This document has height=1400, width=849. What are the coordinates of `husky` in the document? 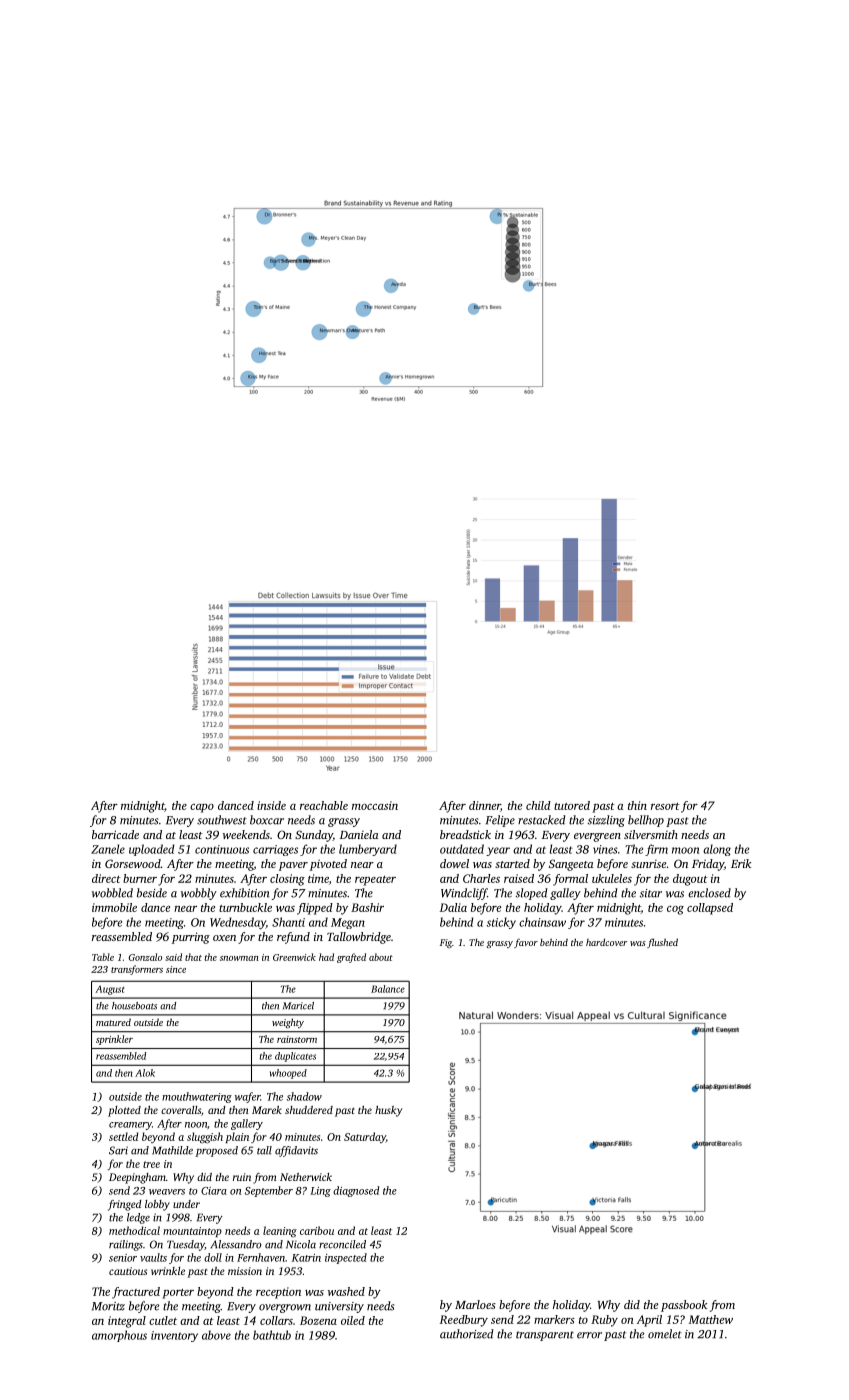 It's located at (388, 1111).
